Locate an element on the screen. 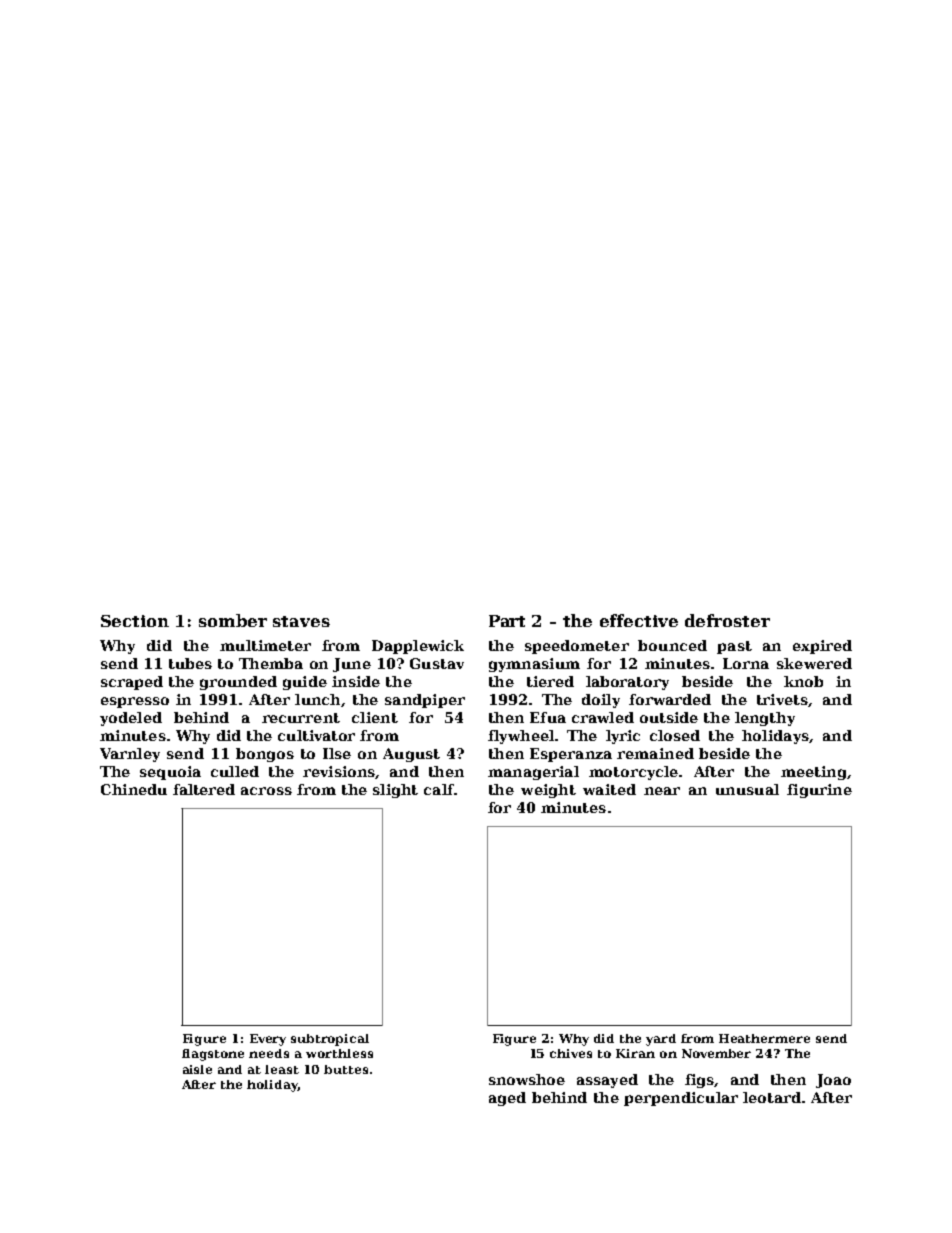  Chinedu is located at coordinates (134, 789).
